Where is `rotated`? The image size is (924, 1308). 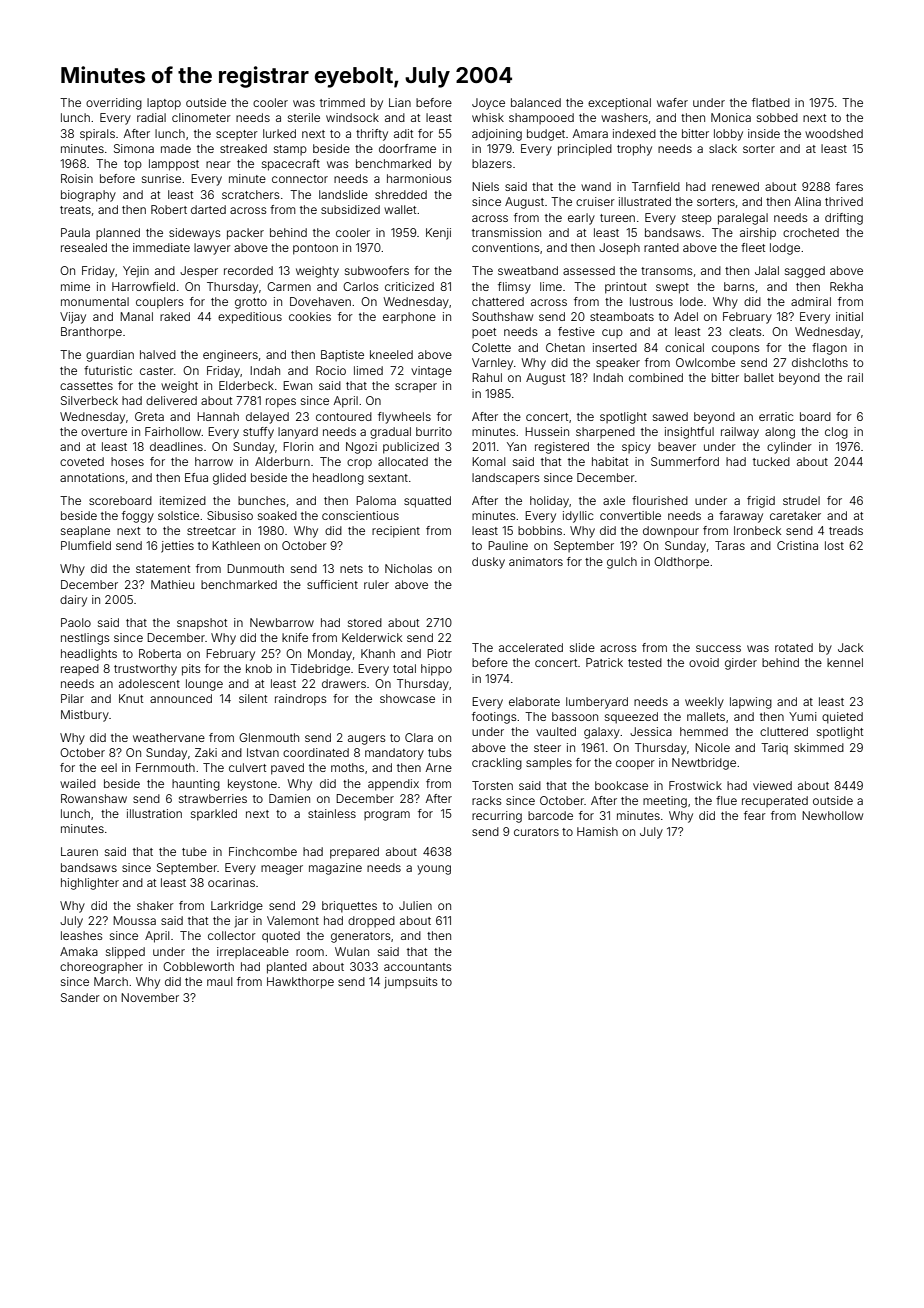
rotated is located at coordinates (794, 647).
